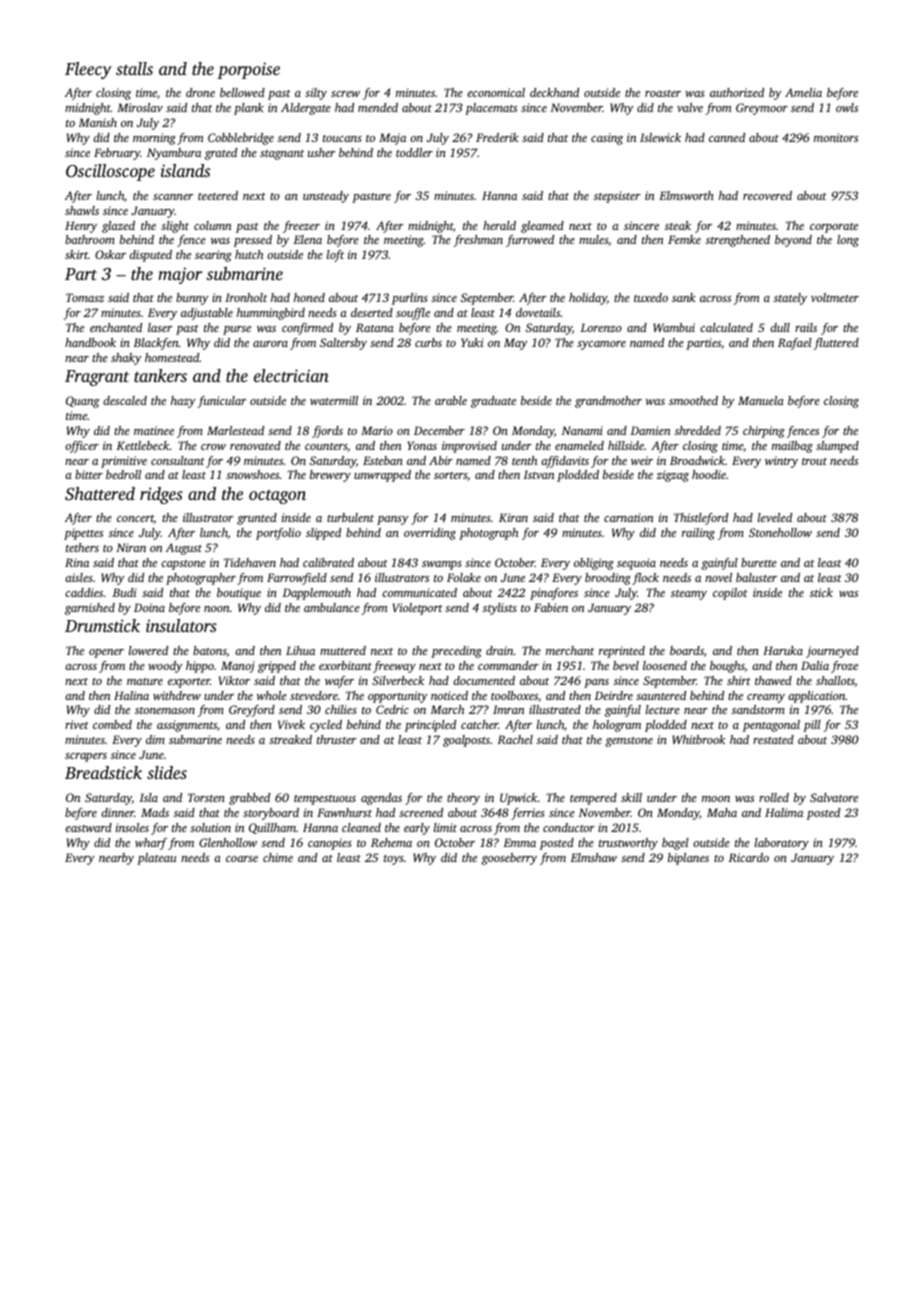 The height and width of the page is (1308, 924). I want to click on Fabien, so click(551, 607).
